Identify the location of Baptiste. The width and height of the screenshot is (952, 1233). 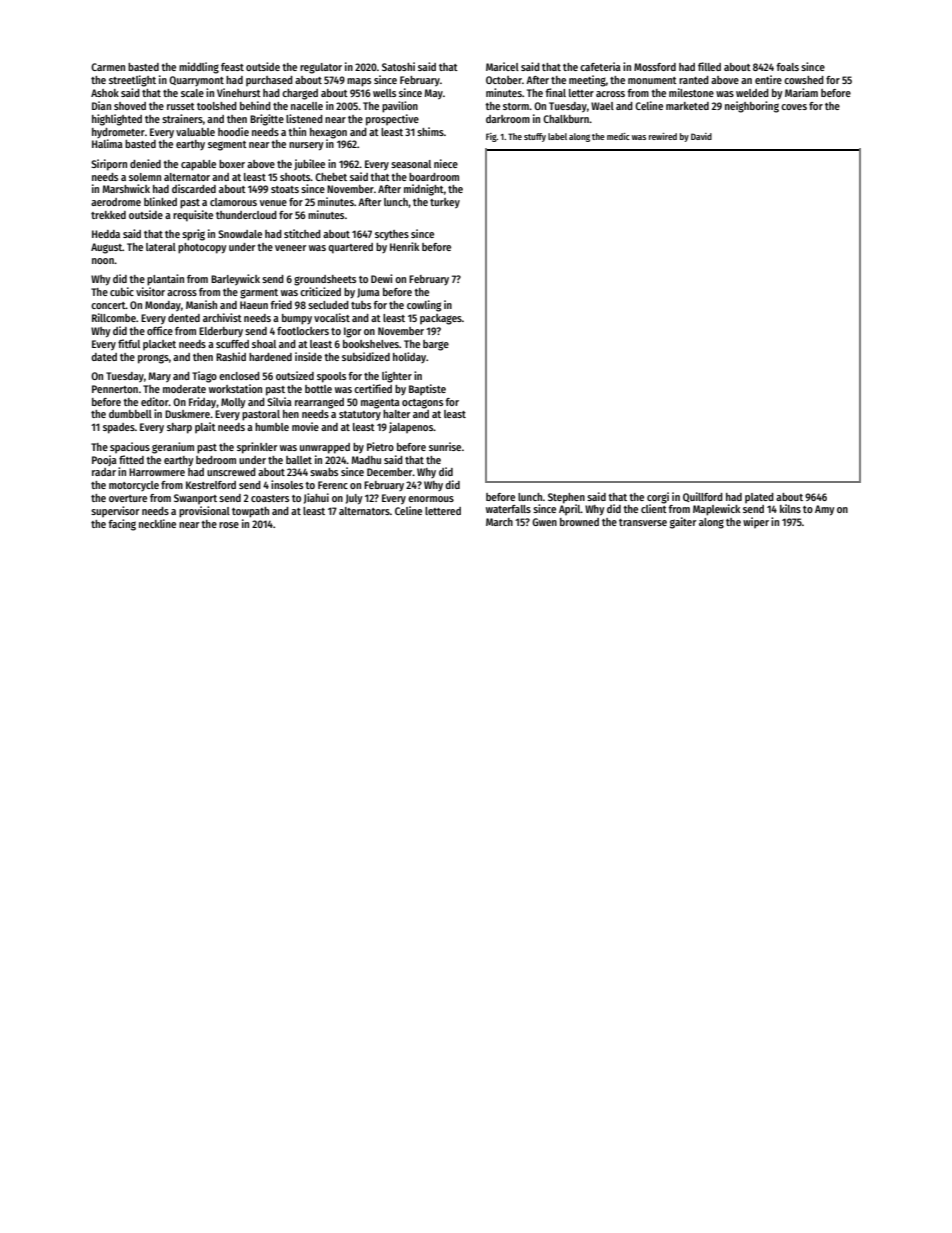
(427, 389).
